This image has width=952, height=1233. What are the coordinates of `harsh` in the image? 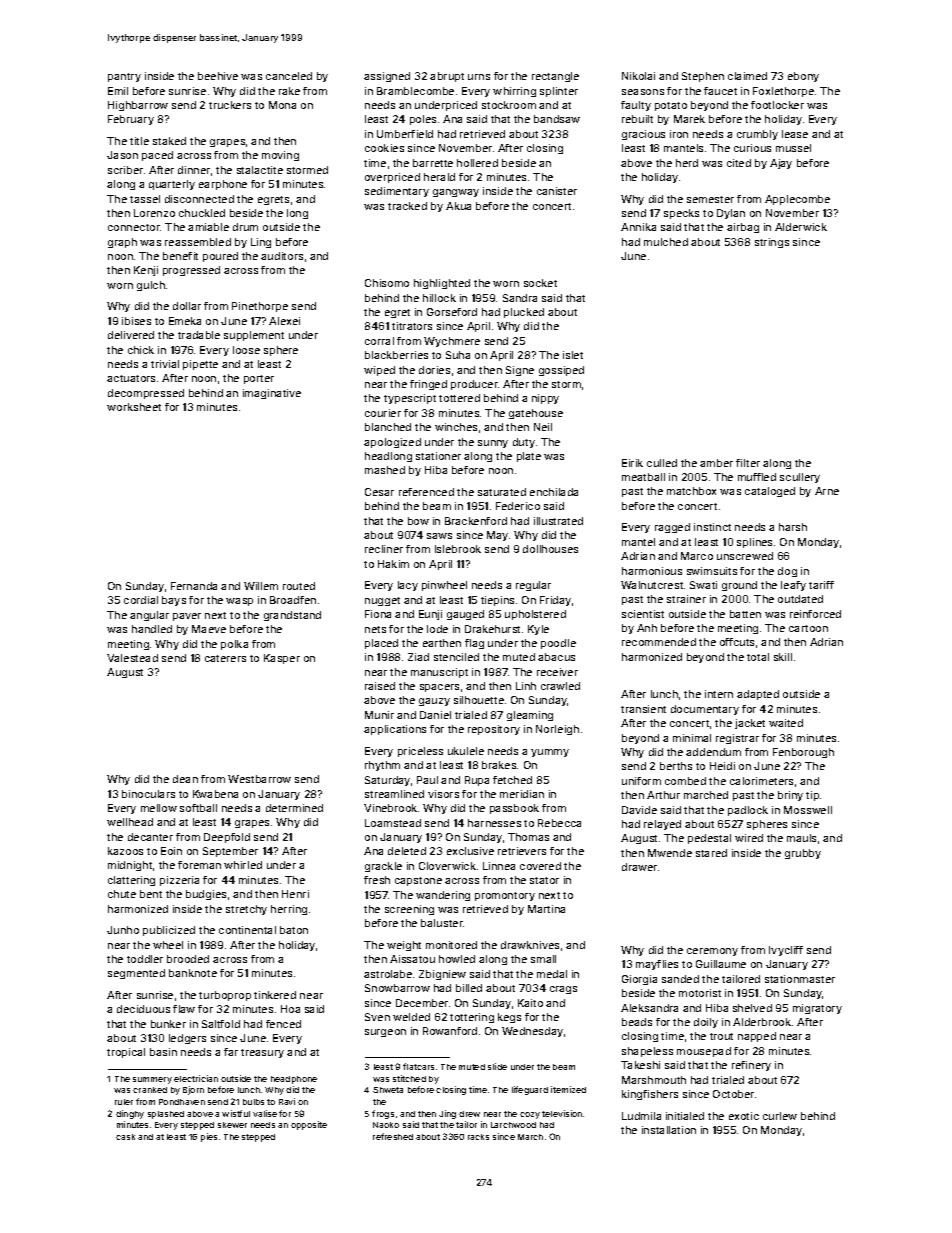 It's located at (793, 527).
